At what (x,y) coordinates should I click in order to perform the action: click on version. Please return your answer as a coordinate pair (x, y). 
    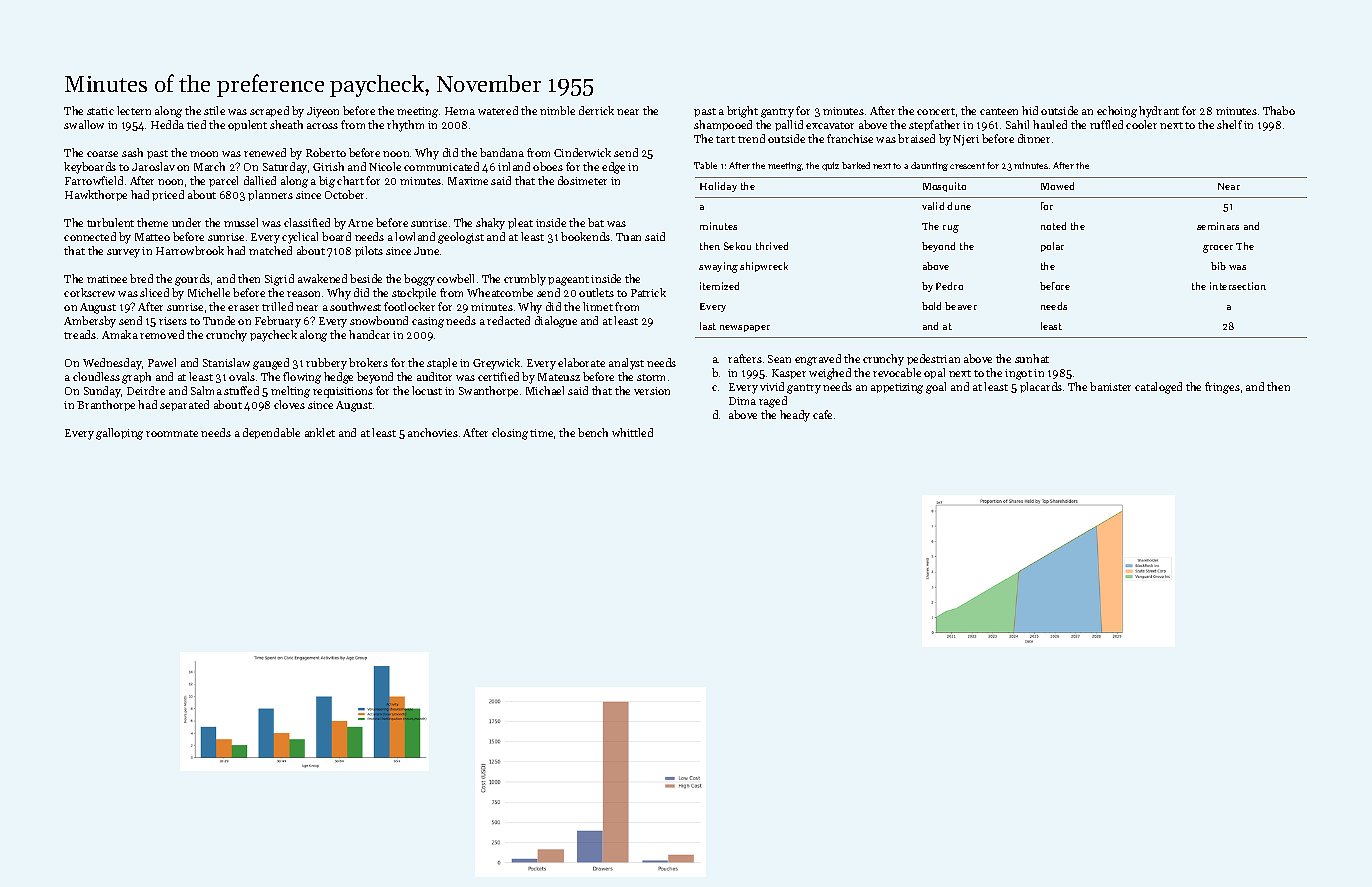
    Looking at the image, I should click on (652, 391).
